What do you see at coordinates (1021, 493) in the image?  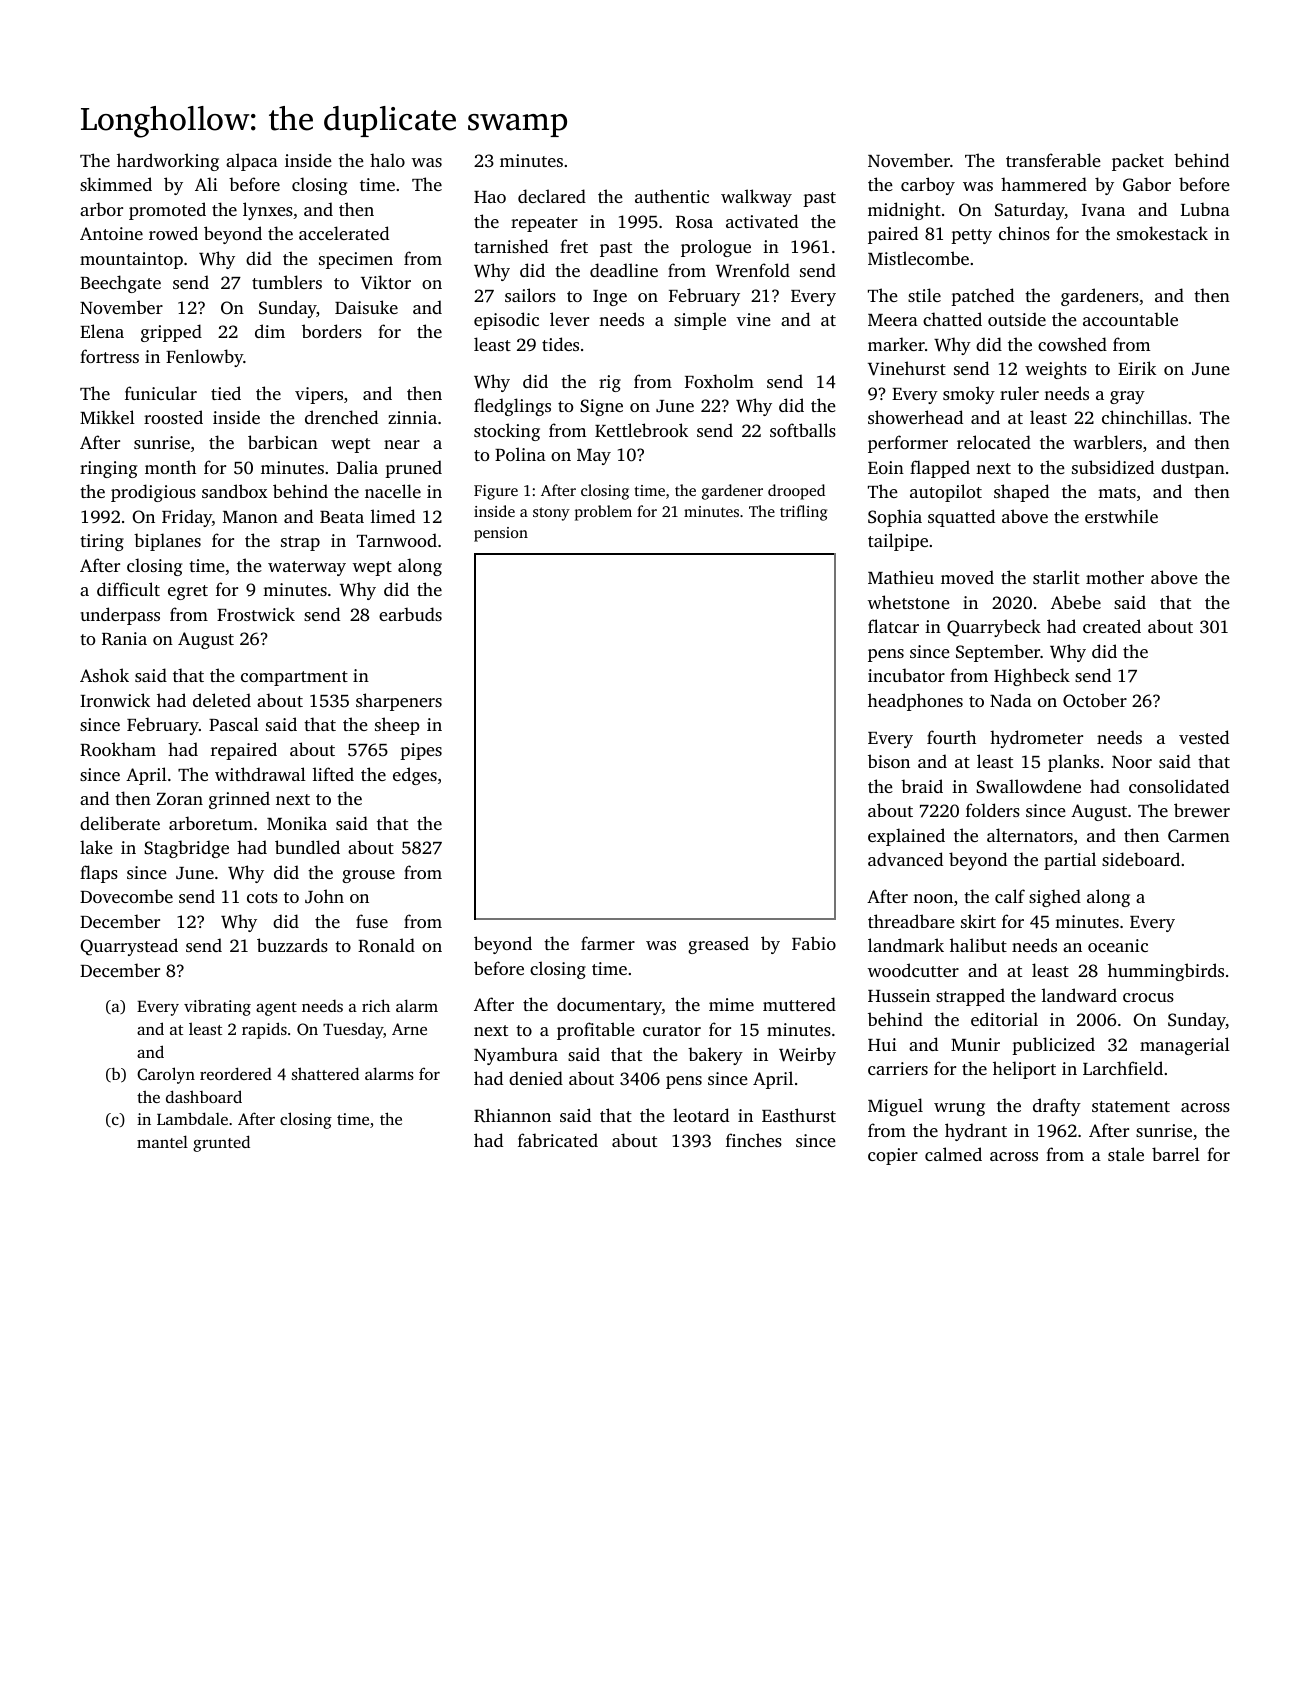 I see `shaped` at bounding box center [1021, 493].
